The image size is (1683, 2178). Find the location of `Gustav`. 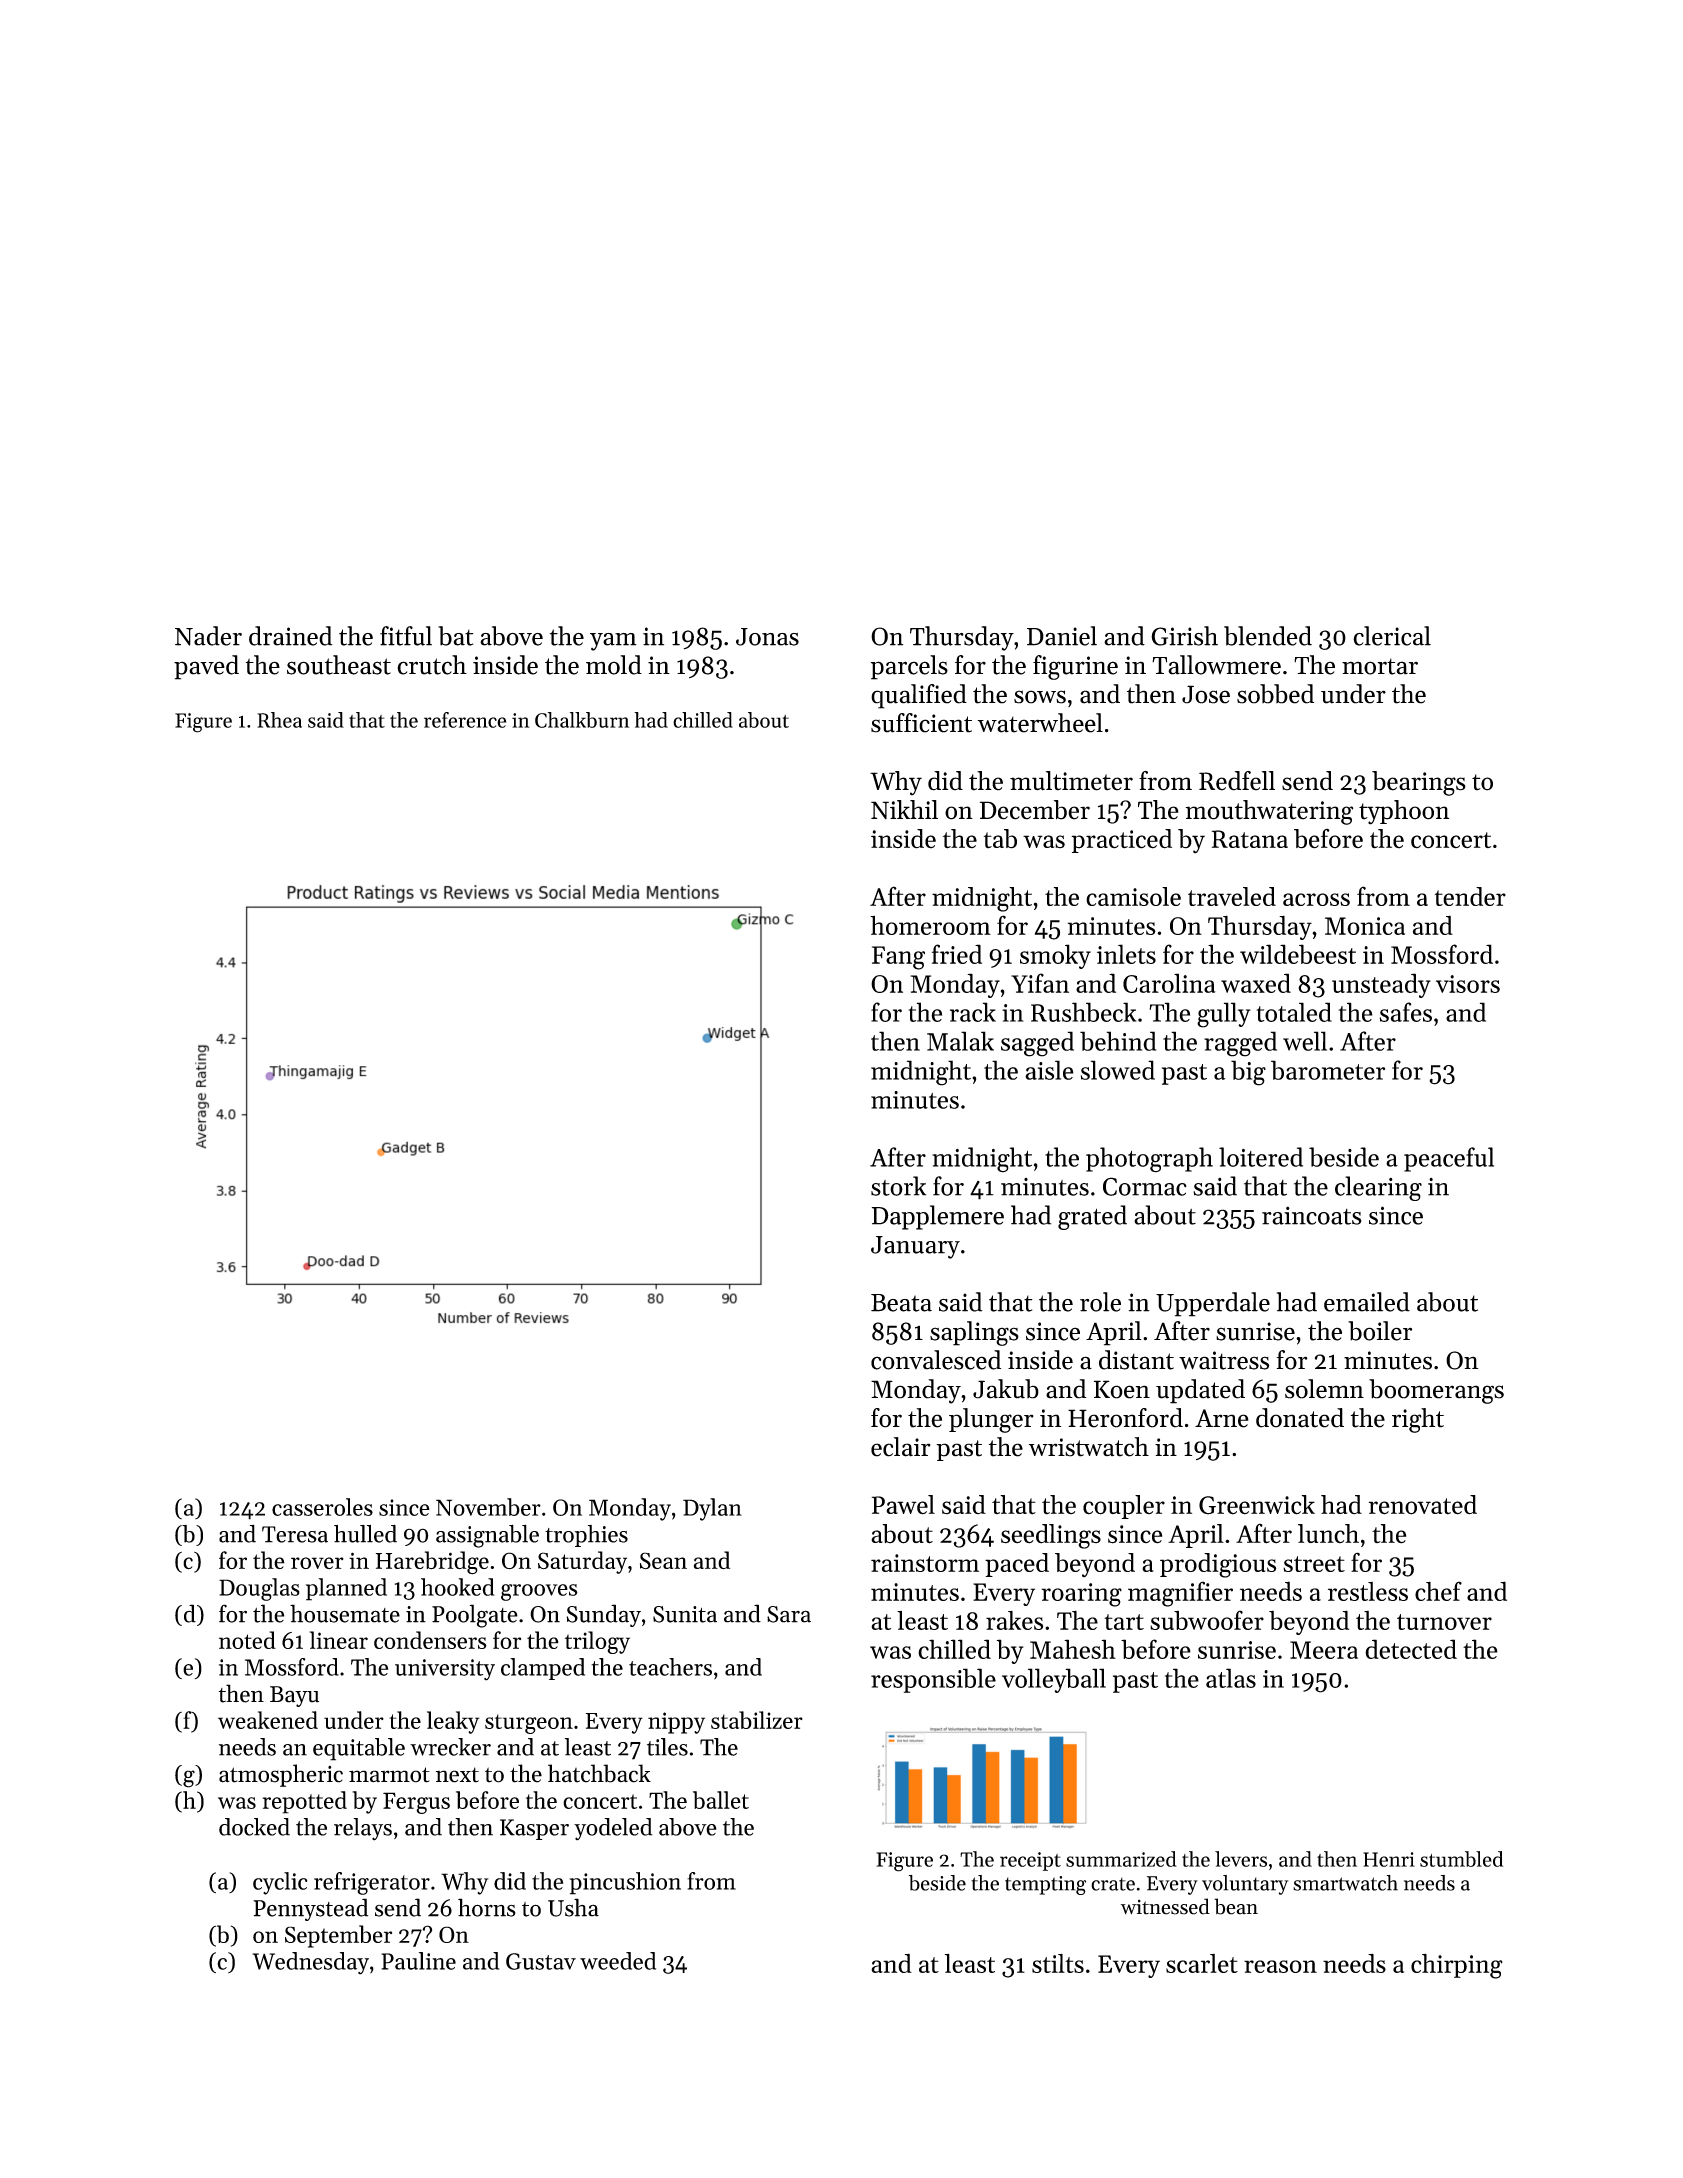

Gustav is located at coordinates (541, 1961).
